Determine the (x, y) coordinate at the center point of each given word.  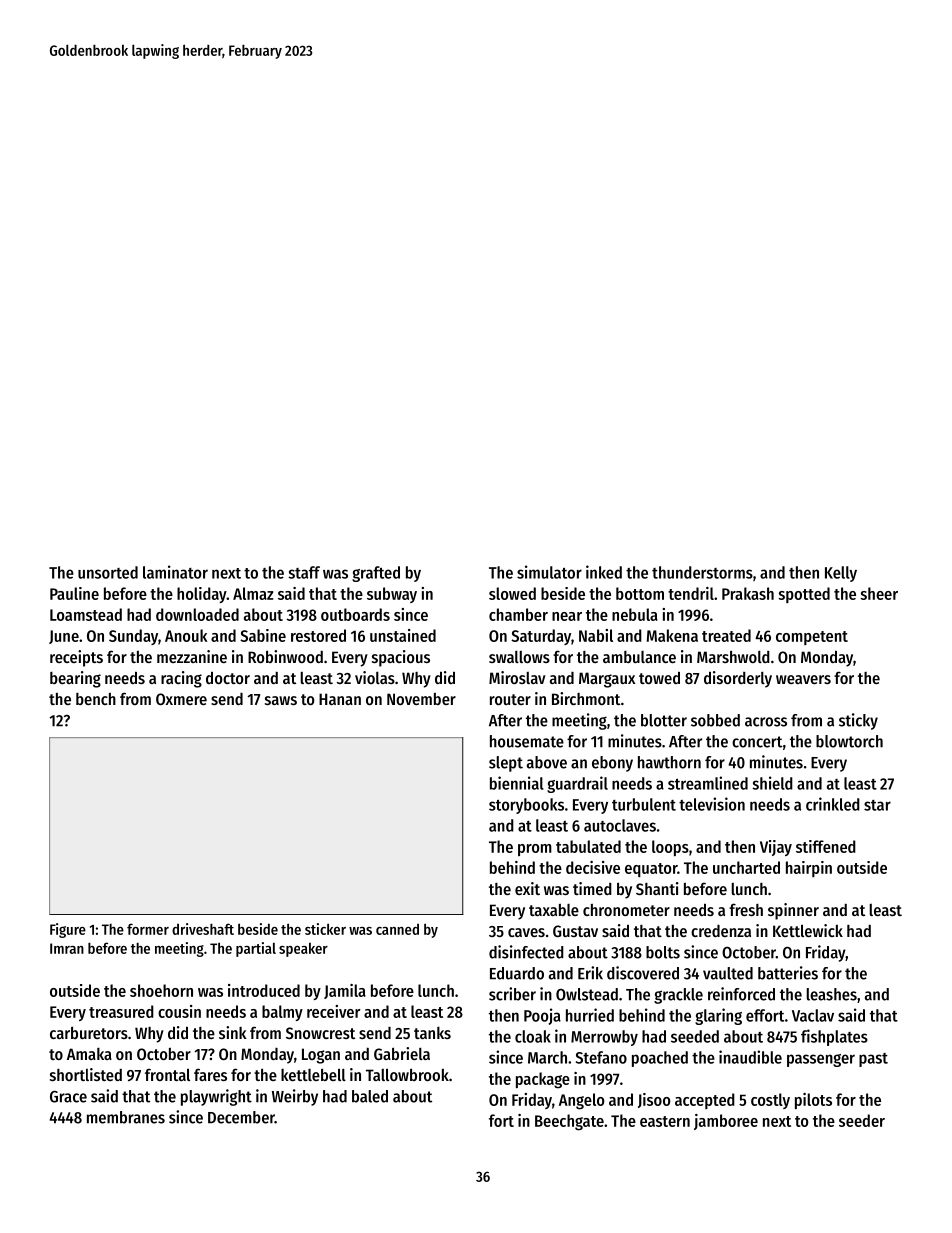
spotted (804, 595)
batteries (788, 973)
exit (527, 888)
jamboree (726, 1122)
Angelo (582, 1101)
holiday (202, 595)
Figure (68, 930)
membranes (126, 1117)
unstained (403, 635)
